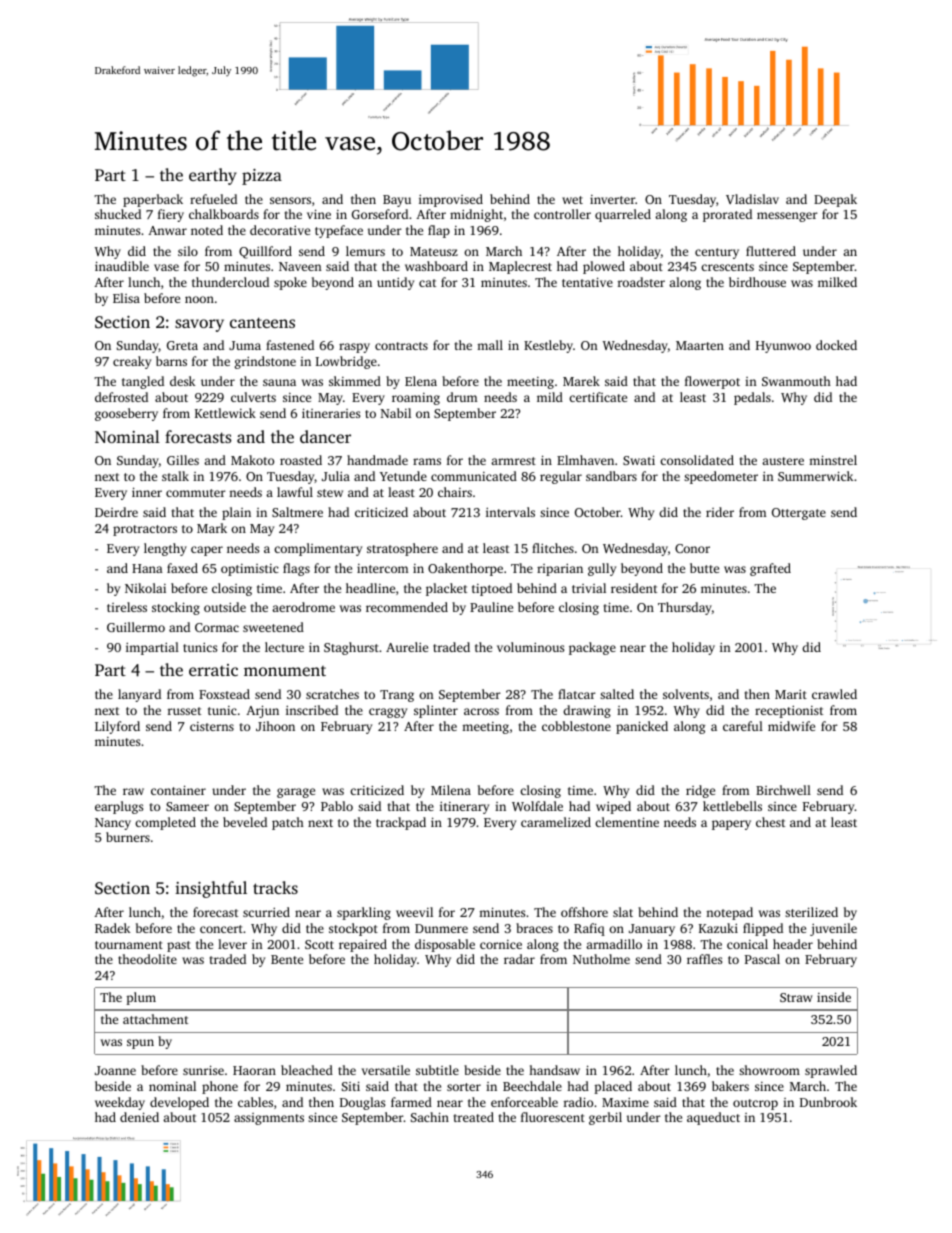  What do you see at coordinates (115, 1070) in the screenshot?
I see `Joanne` at bounding box center [115, 1070].
